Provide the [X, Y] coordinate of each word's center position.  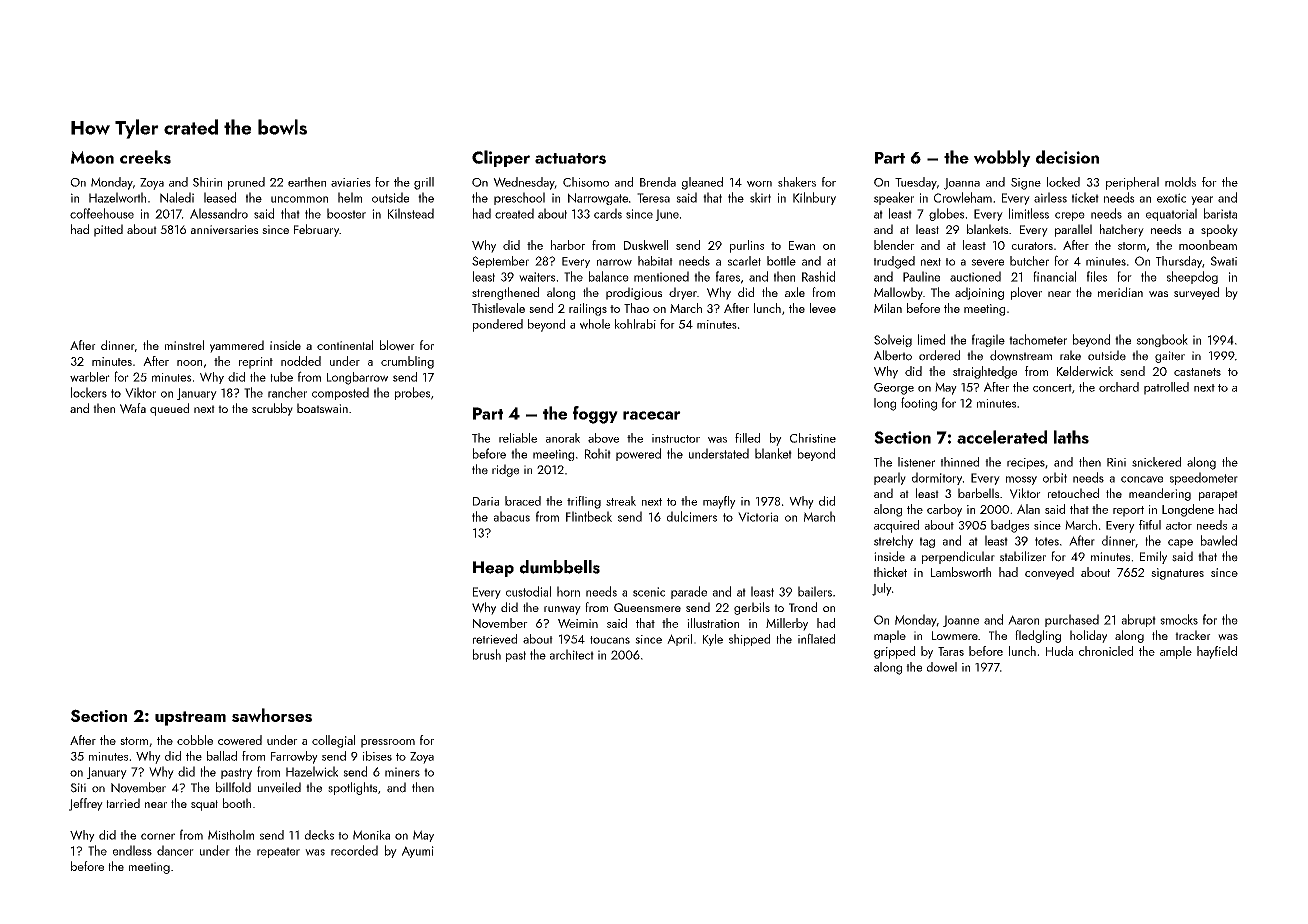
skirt [760, 197]
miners [402, 772]
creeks [145, 157]
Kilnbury [814, 198]
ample [1176, 652]
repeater [278, 852]
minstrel [184, 345]
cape [1180, 543]
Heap [493, 569]
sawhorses [272, 715]
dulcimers [692, 516]
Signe [1026, 184]
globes [946, 214]
